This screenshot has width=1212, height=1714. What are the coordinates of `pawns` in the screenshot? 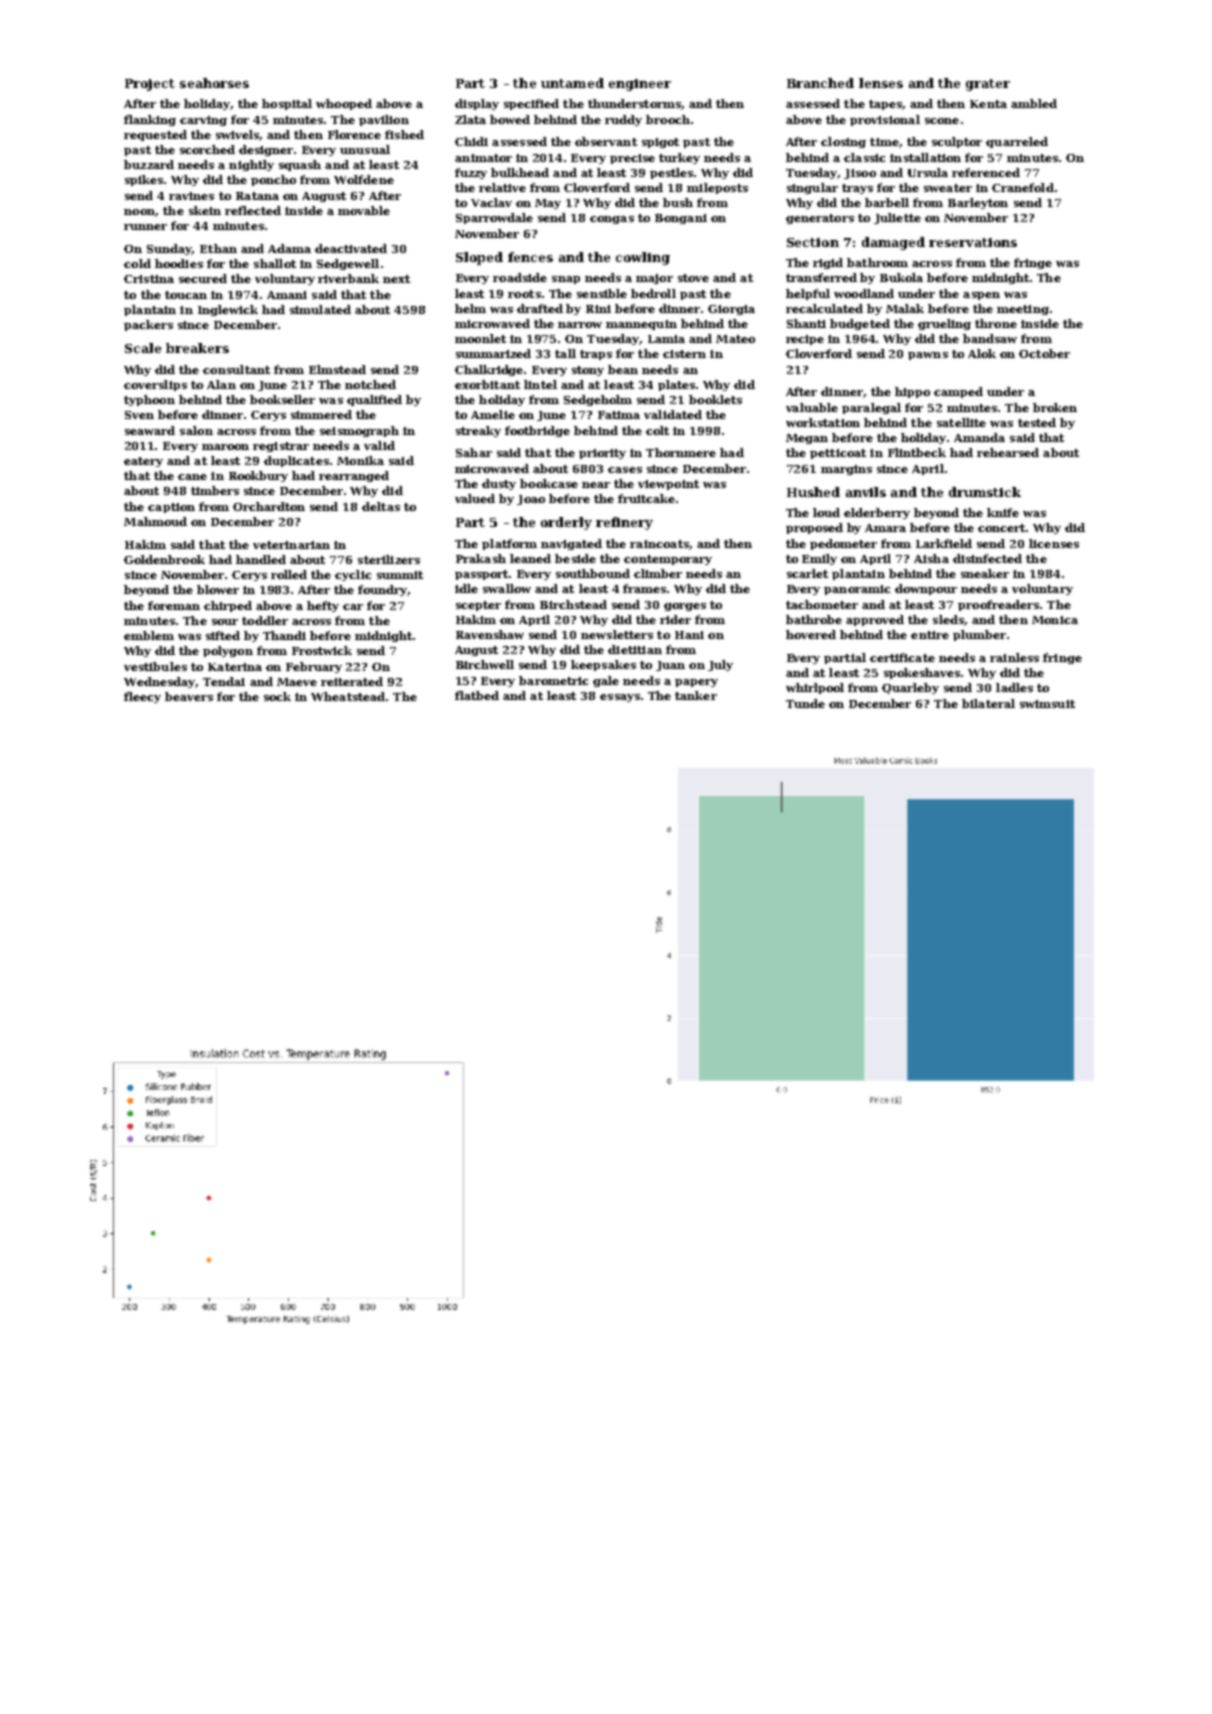 It's located at (928, 356).
